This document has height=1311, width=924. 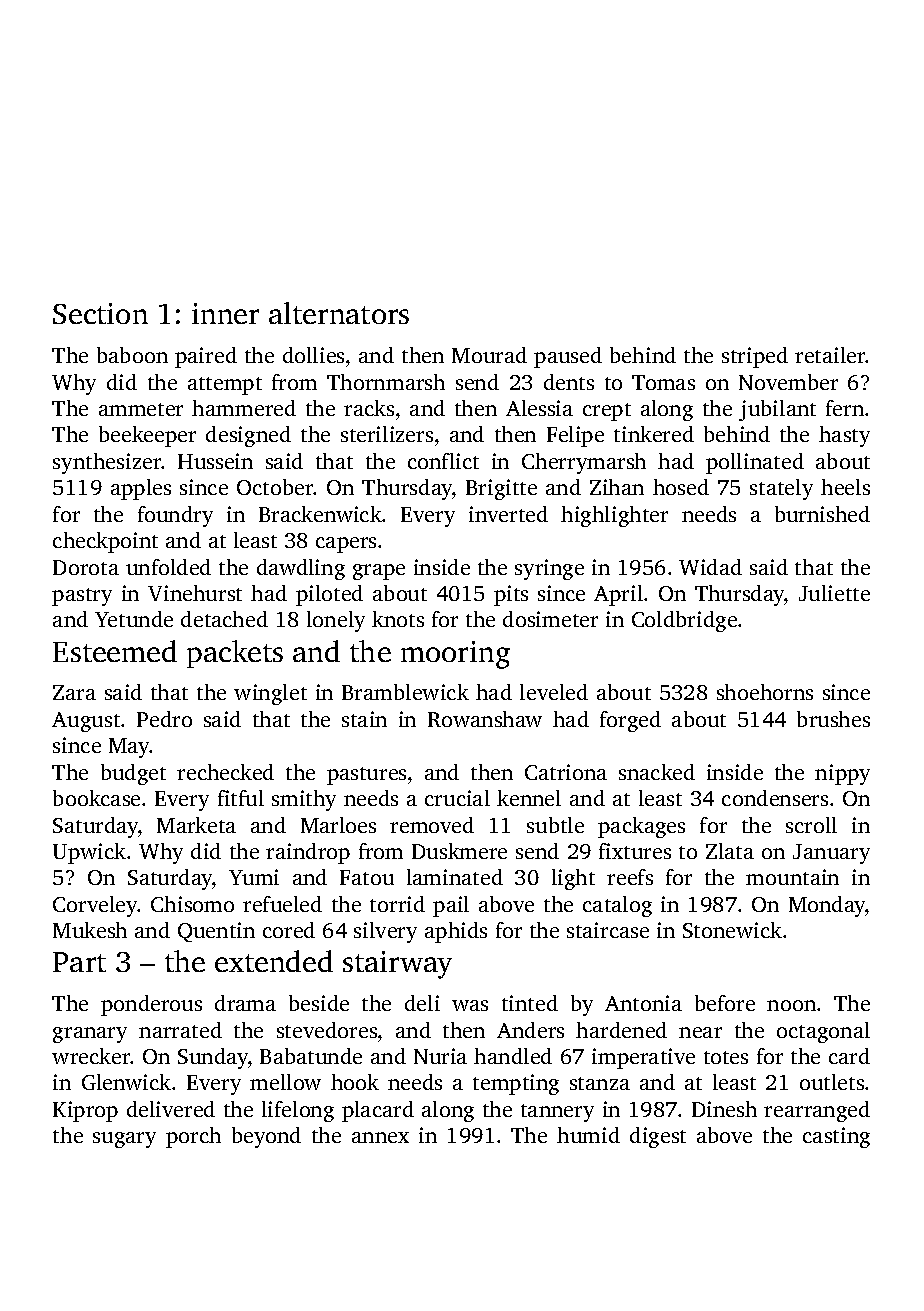 What do you see at coordinates (387, 434) in the document?
I see `sterilizers` at bounding box center [387, 434].
